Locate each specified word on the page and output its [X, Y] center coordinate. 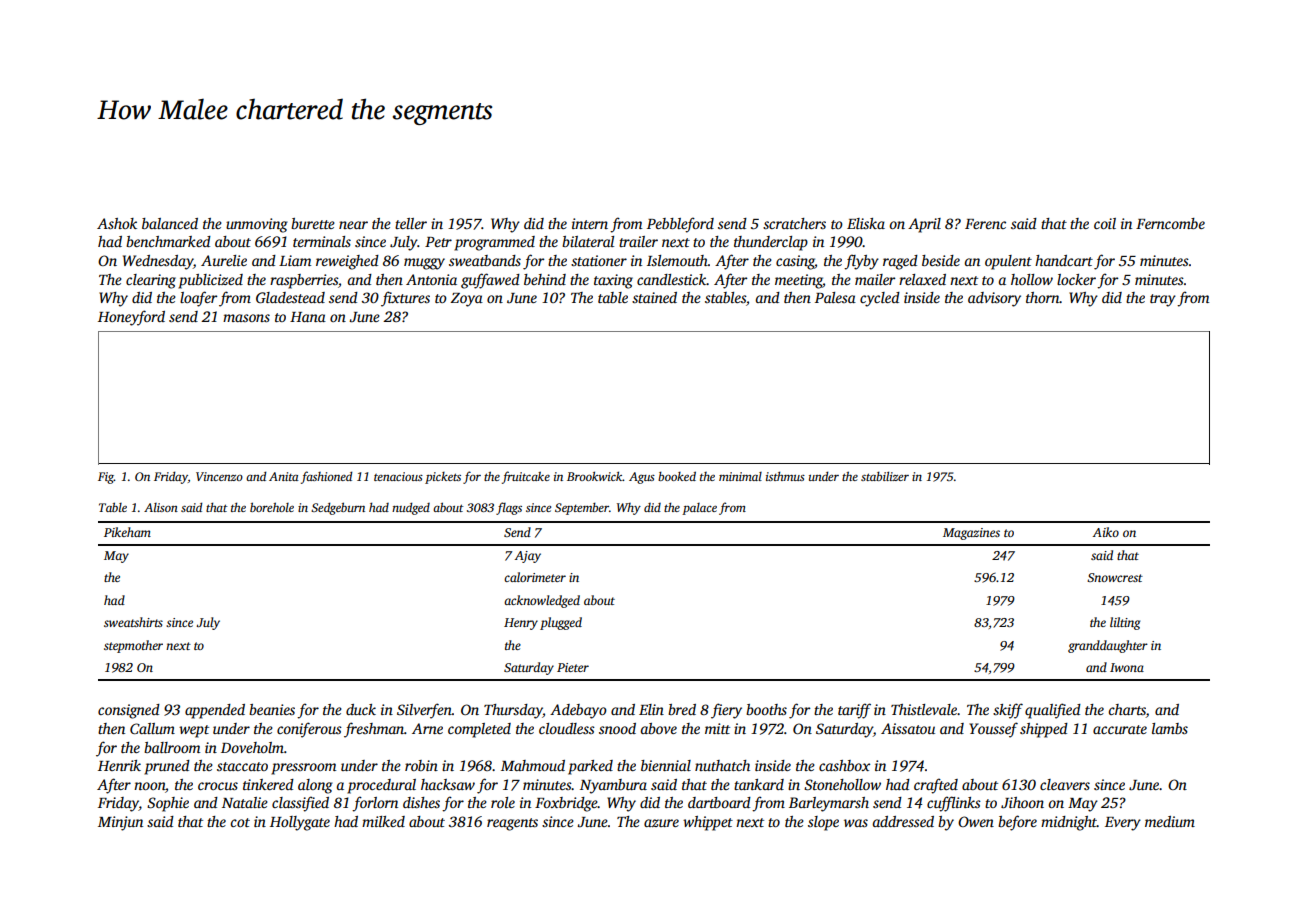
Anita [284, 476]
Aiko [1106, 532]
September [582, 508]
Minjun [120, 823]
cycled [880, 299]
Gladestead [290, 297]
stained [654, 297]
